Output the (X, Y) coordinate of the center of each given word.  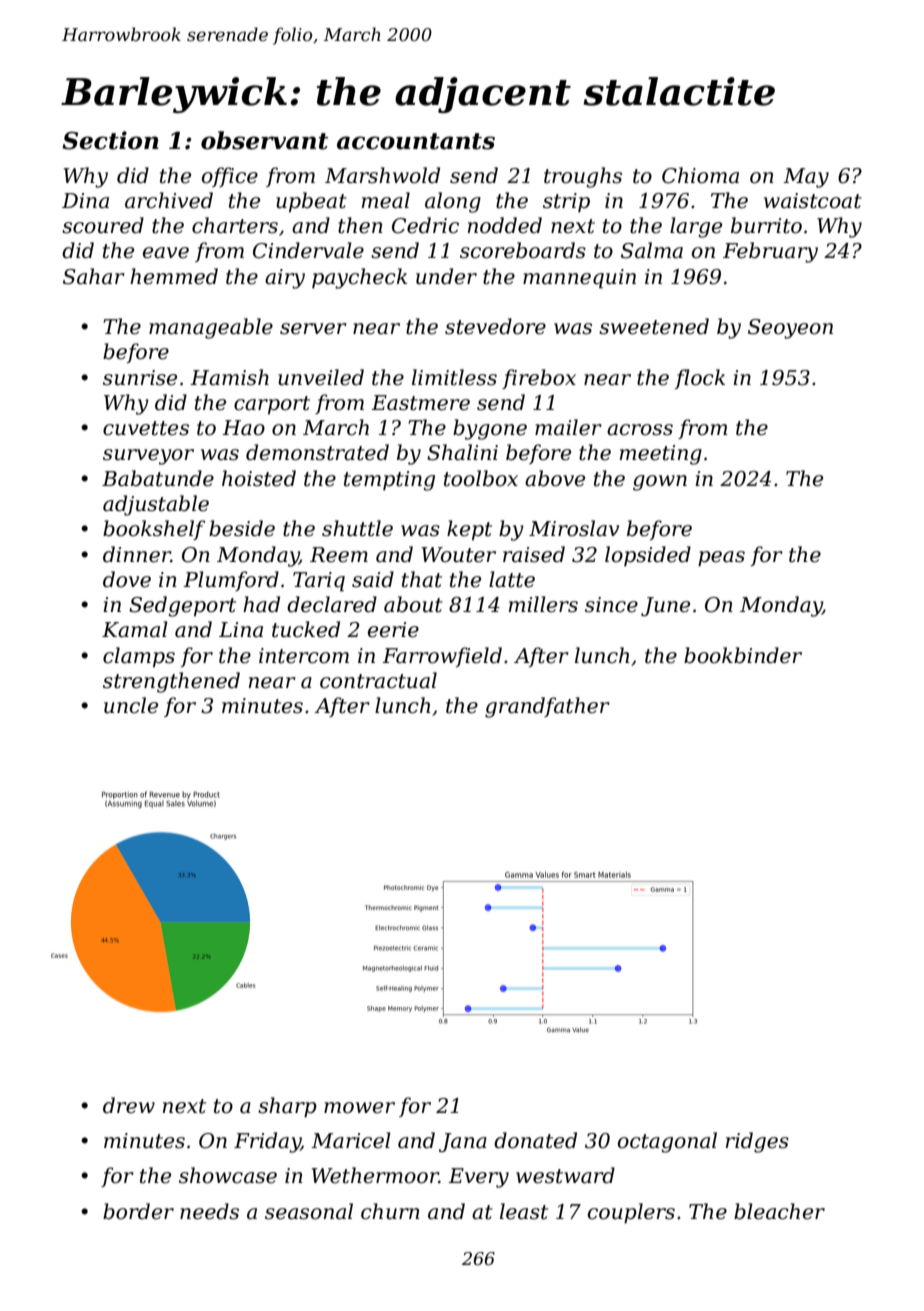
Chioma (700, 175)
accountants (416, 141)
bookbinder (743, 655)
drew (129, 1105)
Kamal (135, 629)
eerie (393, 630)
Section (110, 140)
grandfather (547, 707)
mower (359, 1108)
